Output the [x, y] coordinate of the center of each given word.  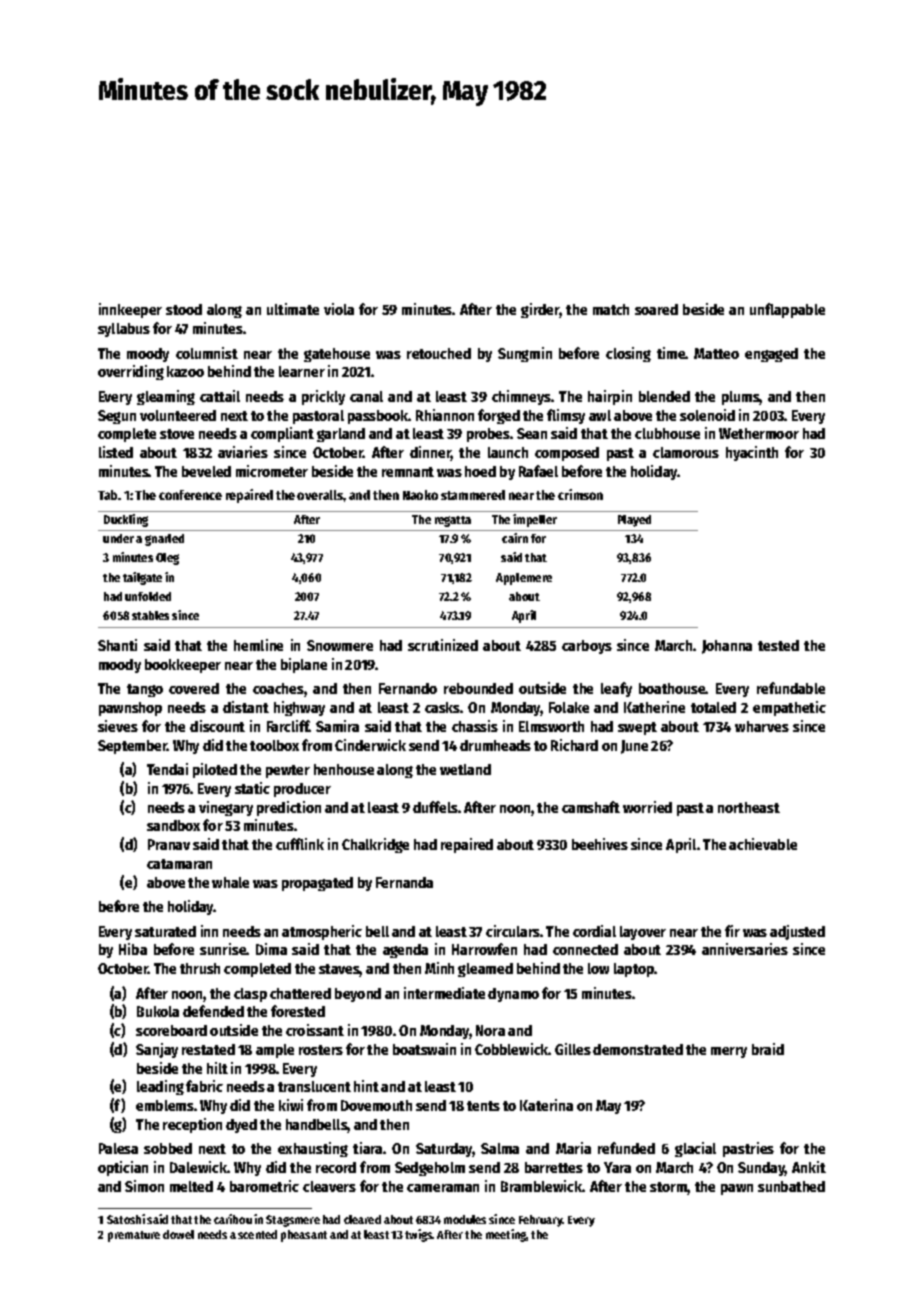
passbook [378, 417]
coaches [278, 688]
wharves [762, 726]
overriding [131, 372]
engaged [771, 355]
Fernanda [404, 882]
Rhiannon [445, 415]
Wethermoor [759, 433]
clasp [250, 995]
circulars [513, 931]
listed [116, 452]
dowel [178, 1234]
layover [643, 933]
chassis [475, 726]
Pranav [169, 844]
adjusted [797, 932]
